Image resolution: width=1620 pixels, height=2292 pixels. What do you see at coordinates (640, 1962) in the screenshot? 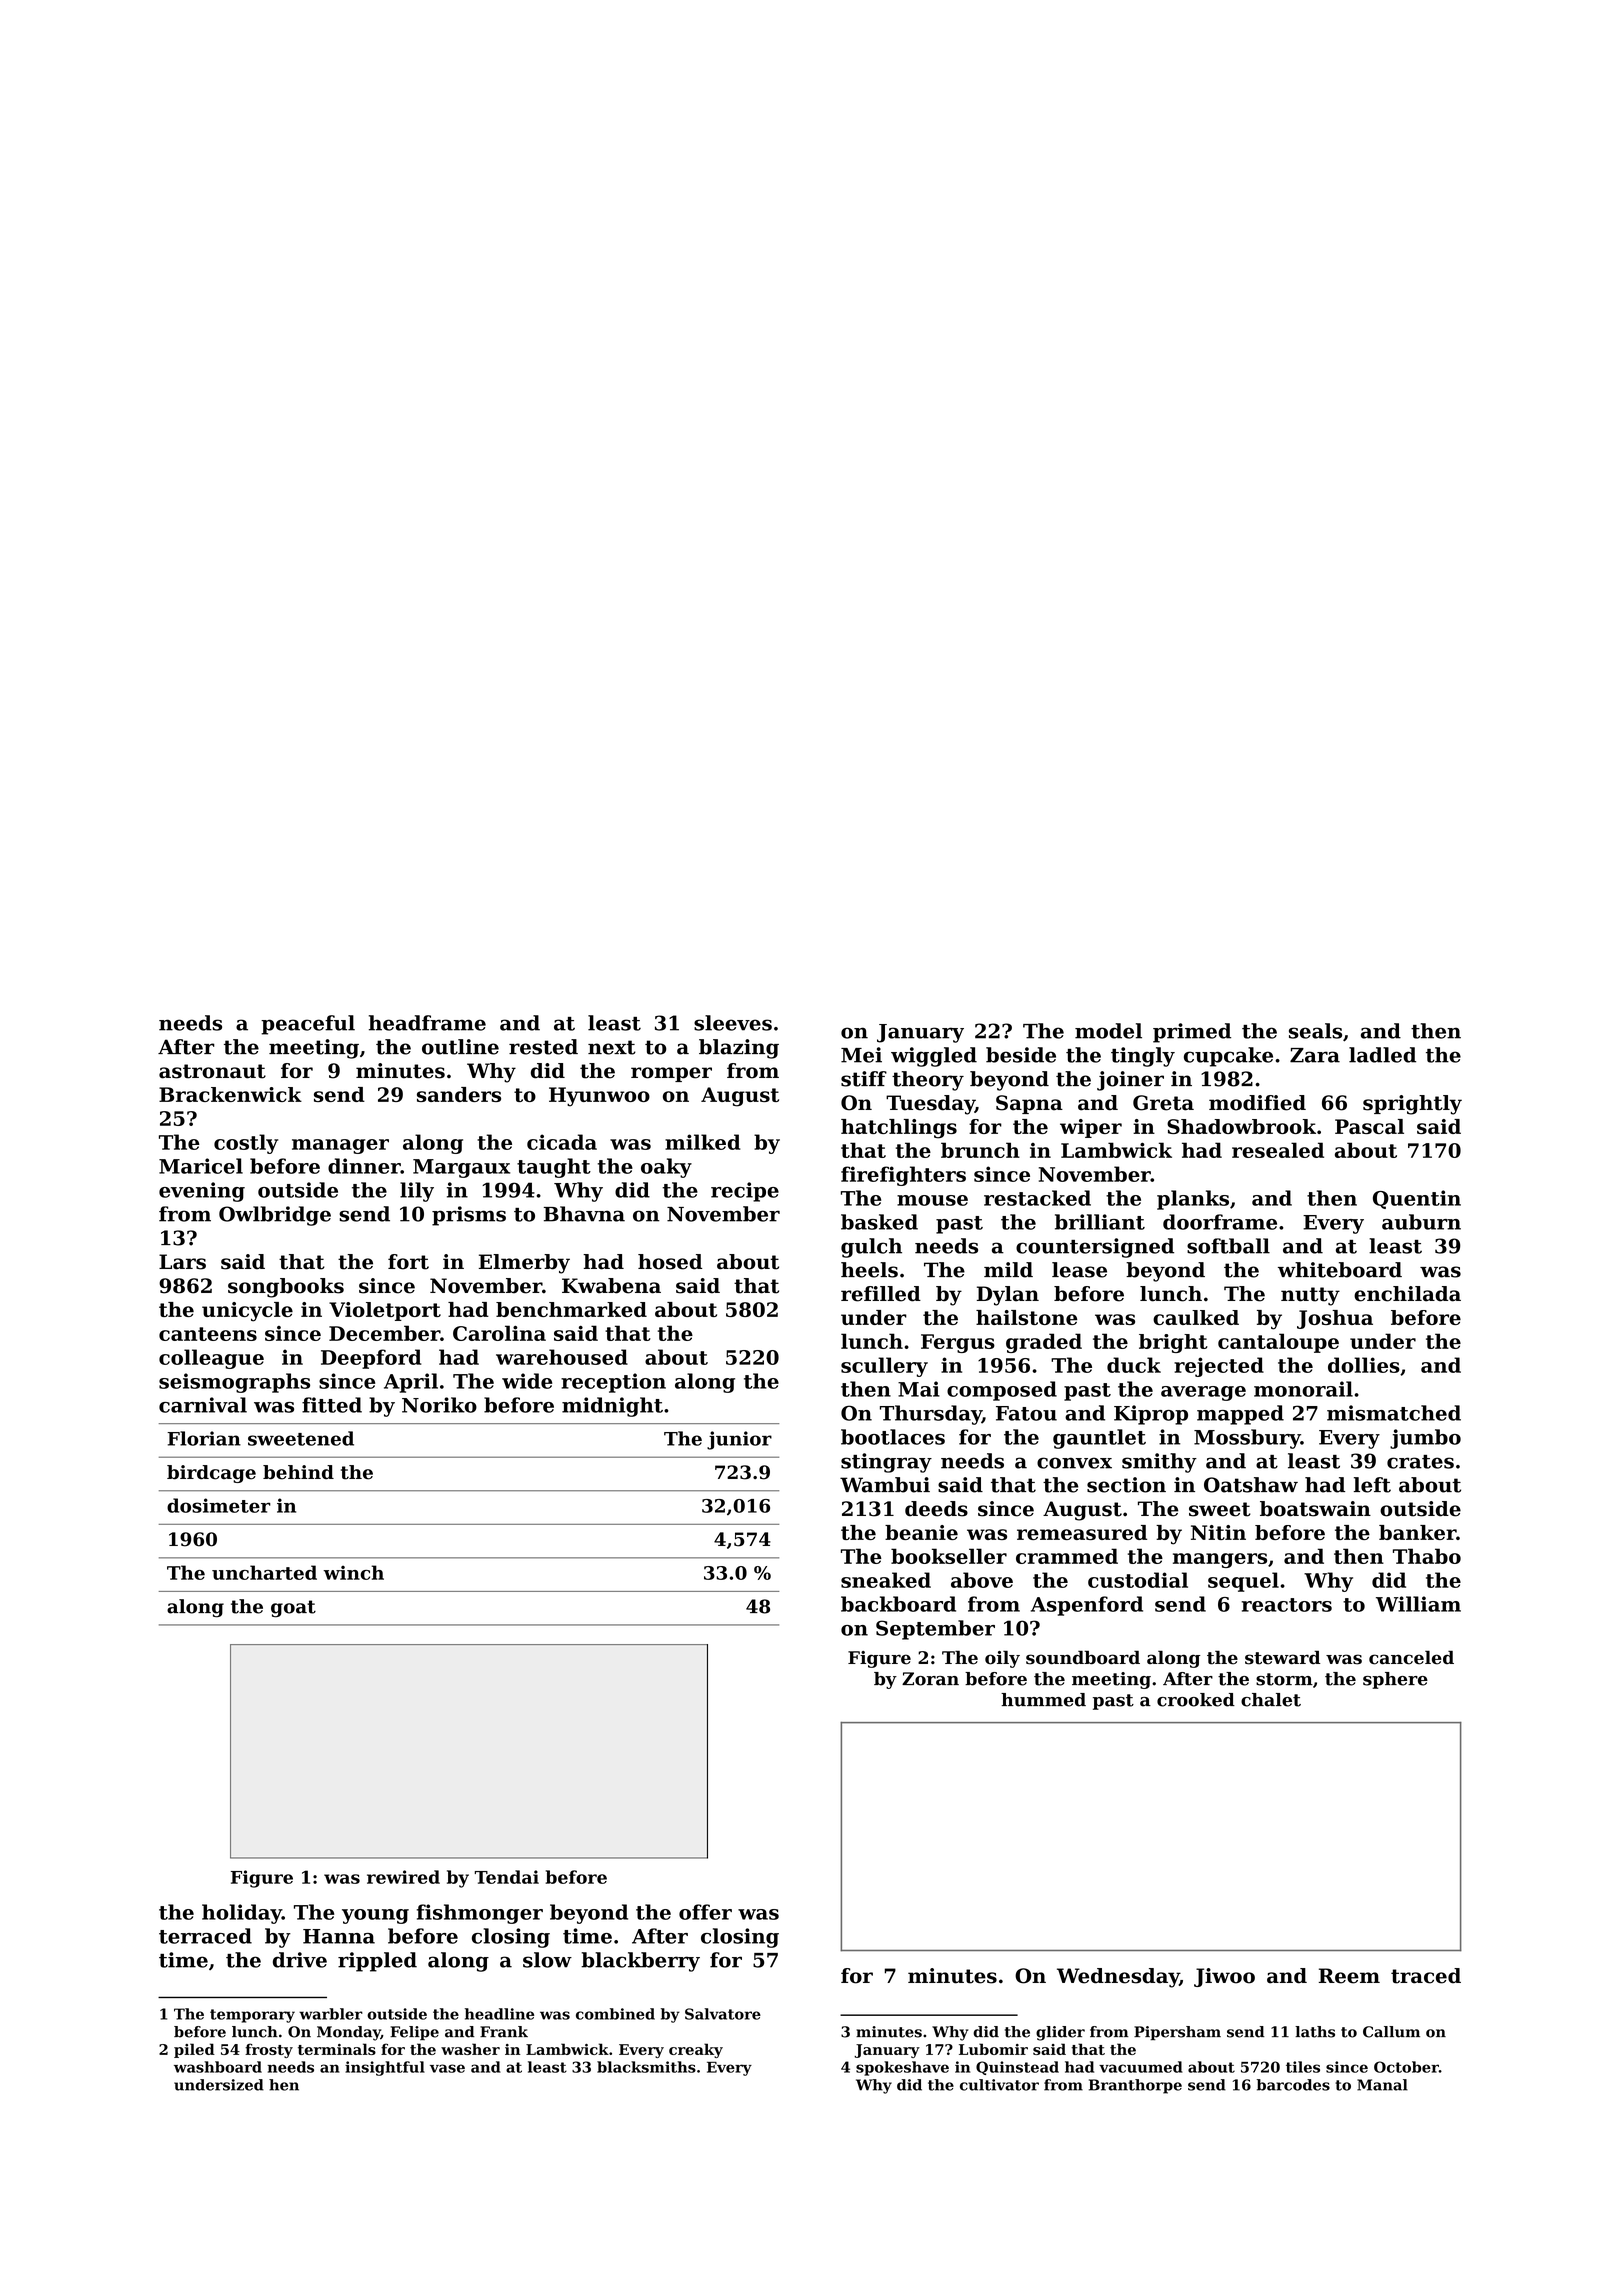
I see `blackberry` at bounding box center [640, 1962].
